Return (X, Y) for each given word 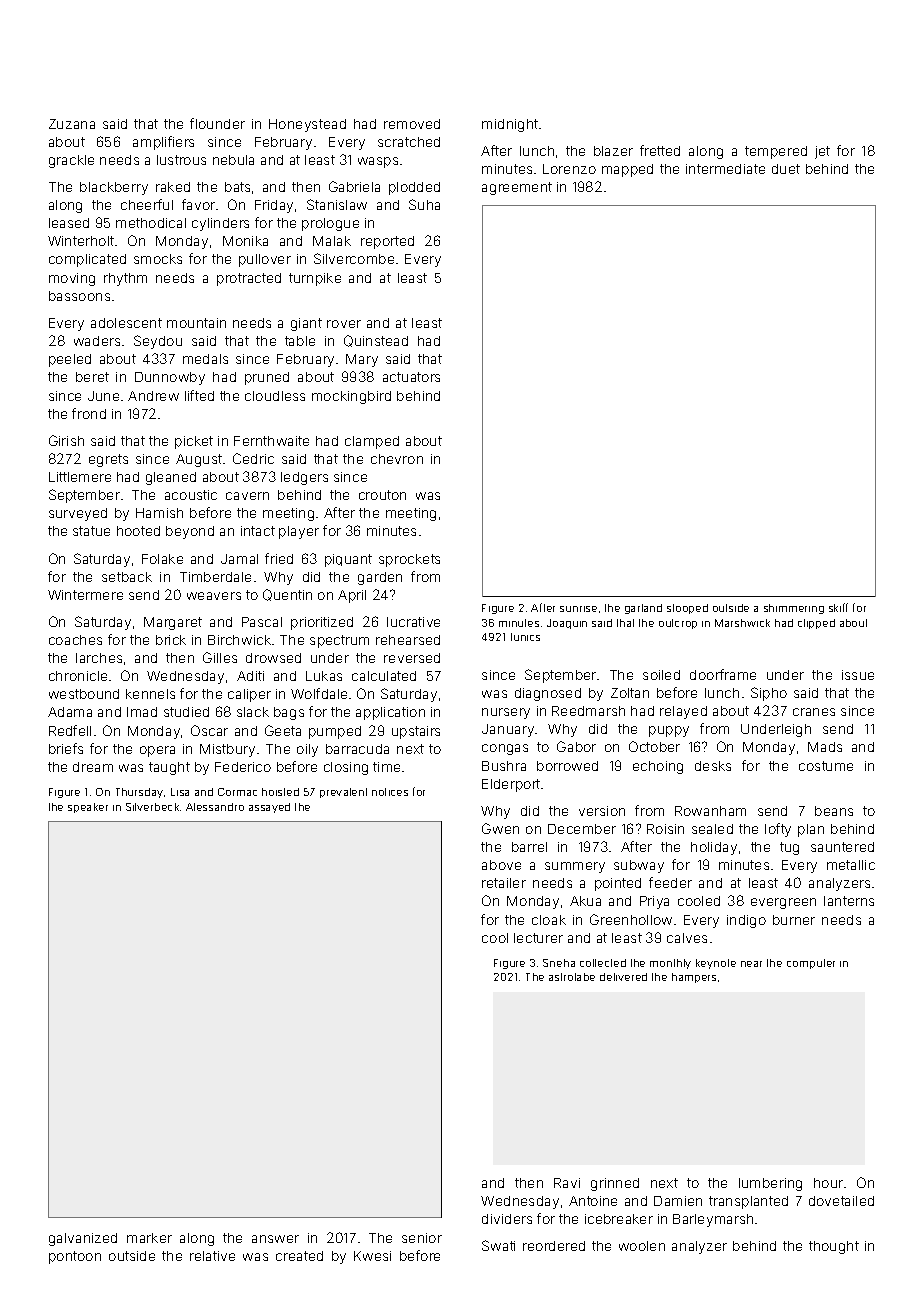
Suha (424, 204)
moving (72, 279)
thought (834, 1247)
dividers (507, 1219)
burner (794, 920)
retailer (504, 883)
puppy (669, 731)
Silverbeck (152, 807)
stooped (687, 609)
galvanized (83, 1239)
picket (194, 442)
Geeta (283, 730)
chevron (397, 459)
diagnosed (548, 694)
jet (822, 152)
